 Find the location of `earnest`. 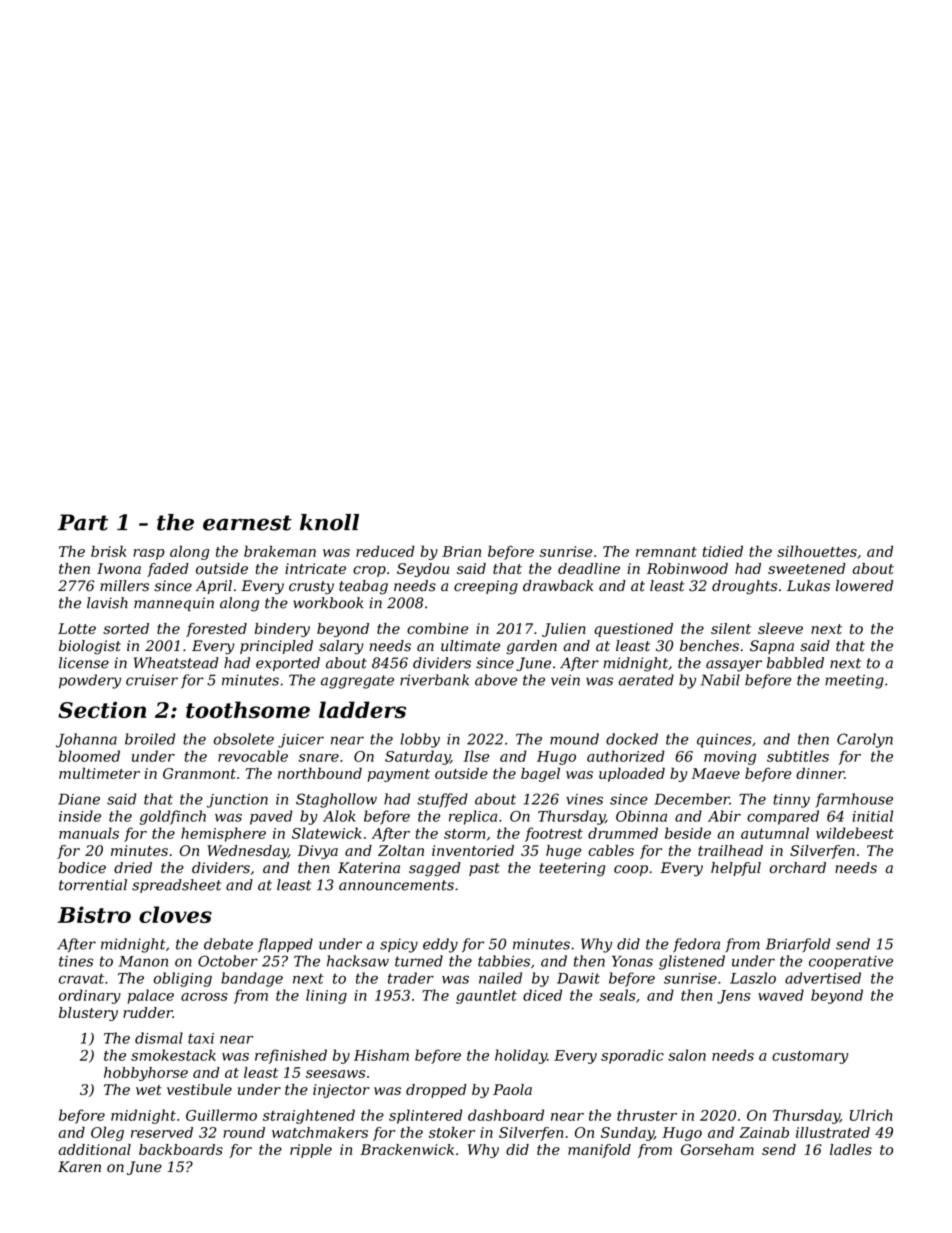

earnest is located at coordinates (247, 523).
